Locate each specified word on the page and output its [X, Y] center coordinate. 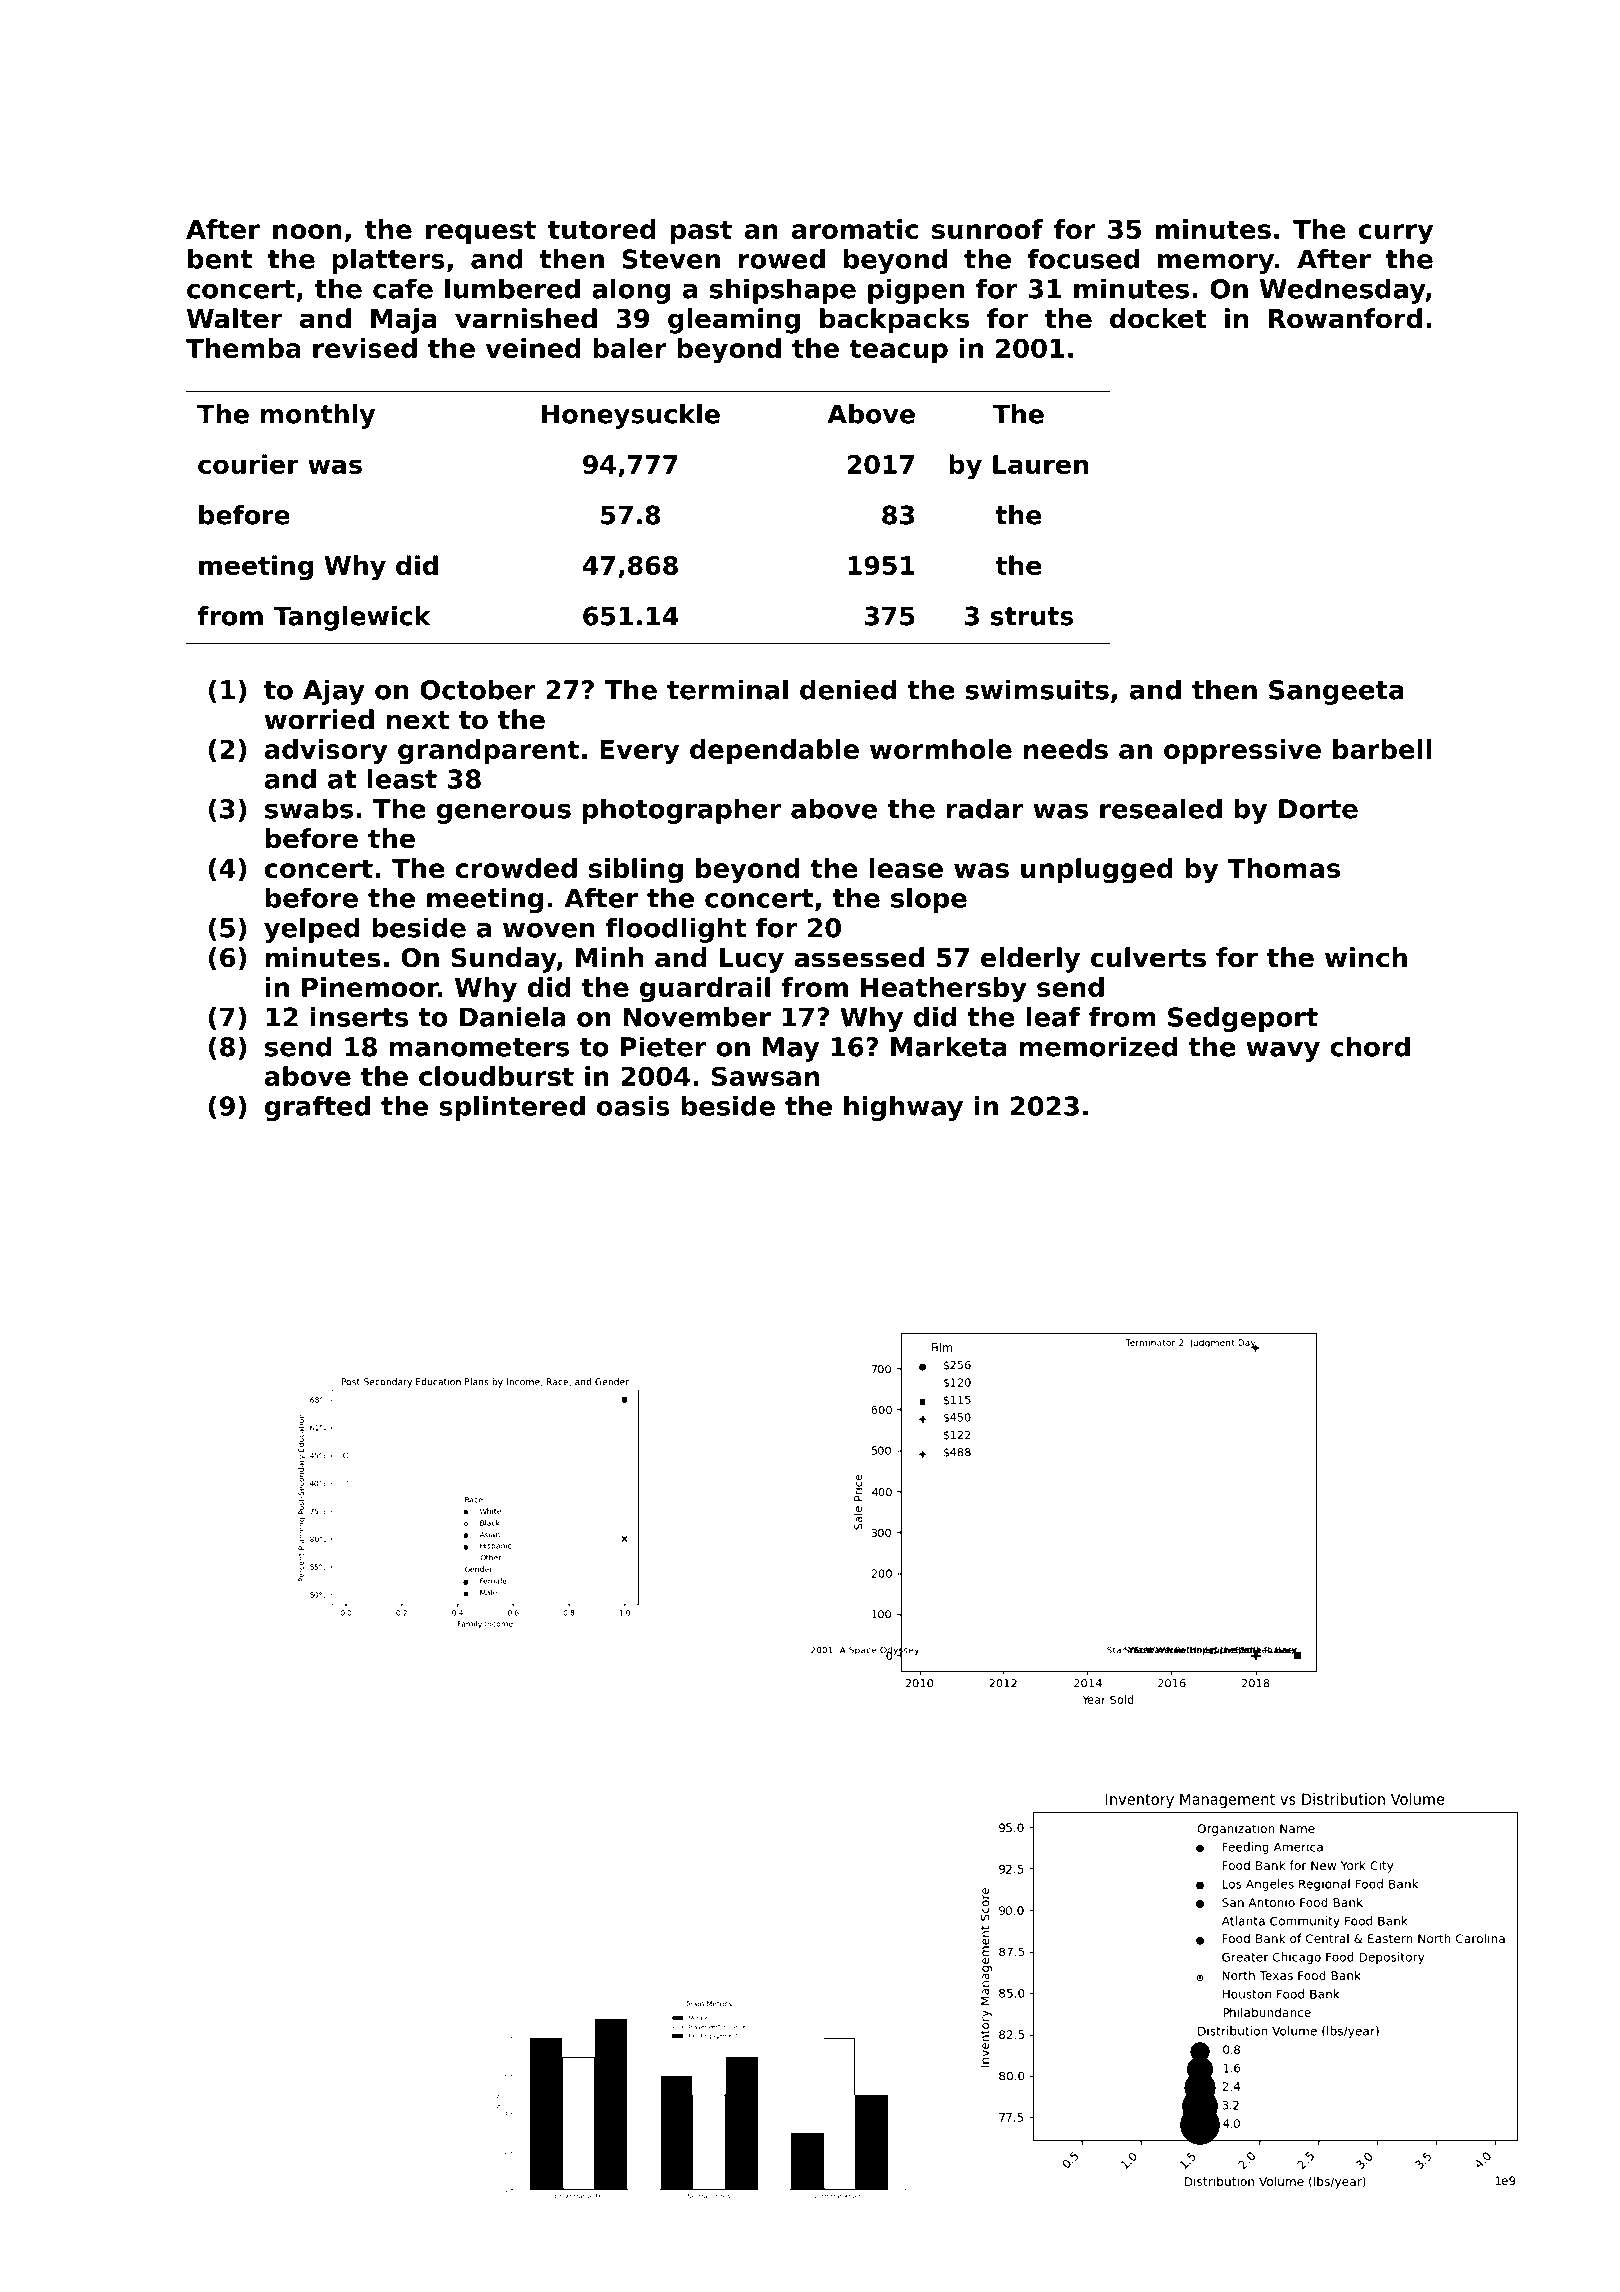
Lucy [752, 960]
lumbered [512, 288]
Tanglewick [351, 618]
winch [1366, 957]
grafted [317, 1108]
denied [848, 689]
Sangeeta [1336, 692]
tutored [602, 229]
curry [1396, 234]
